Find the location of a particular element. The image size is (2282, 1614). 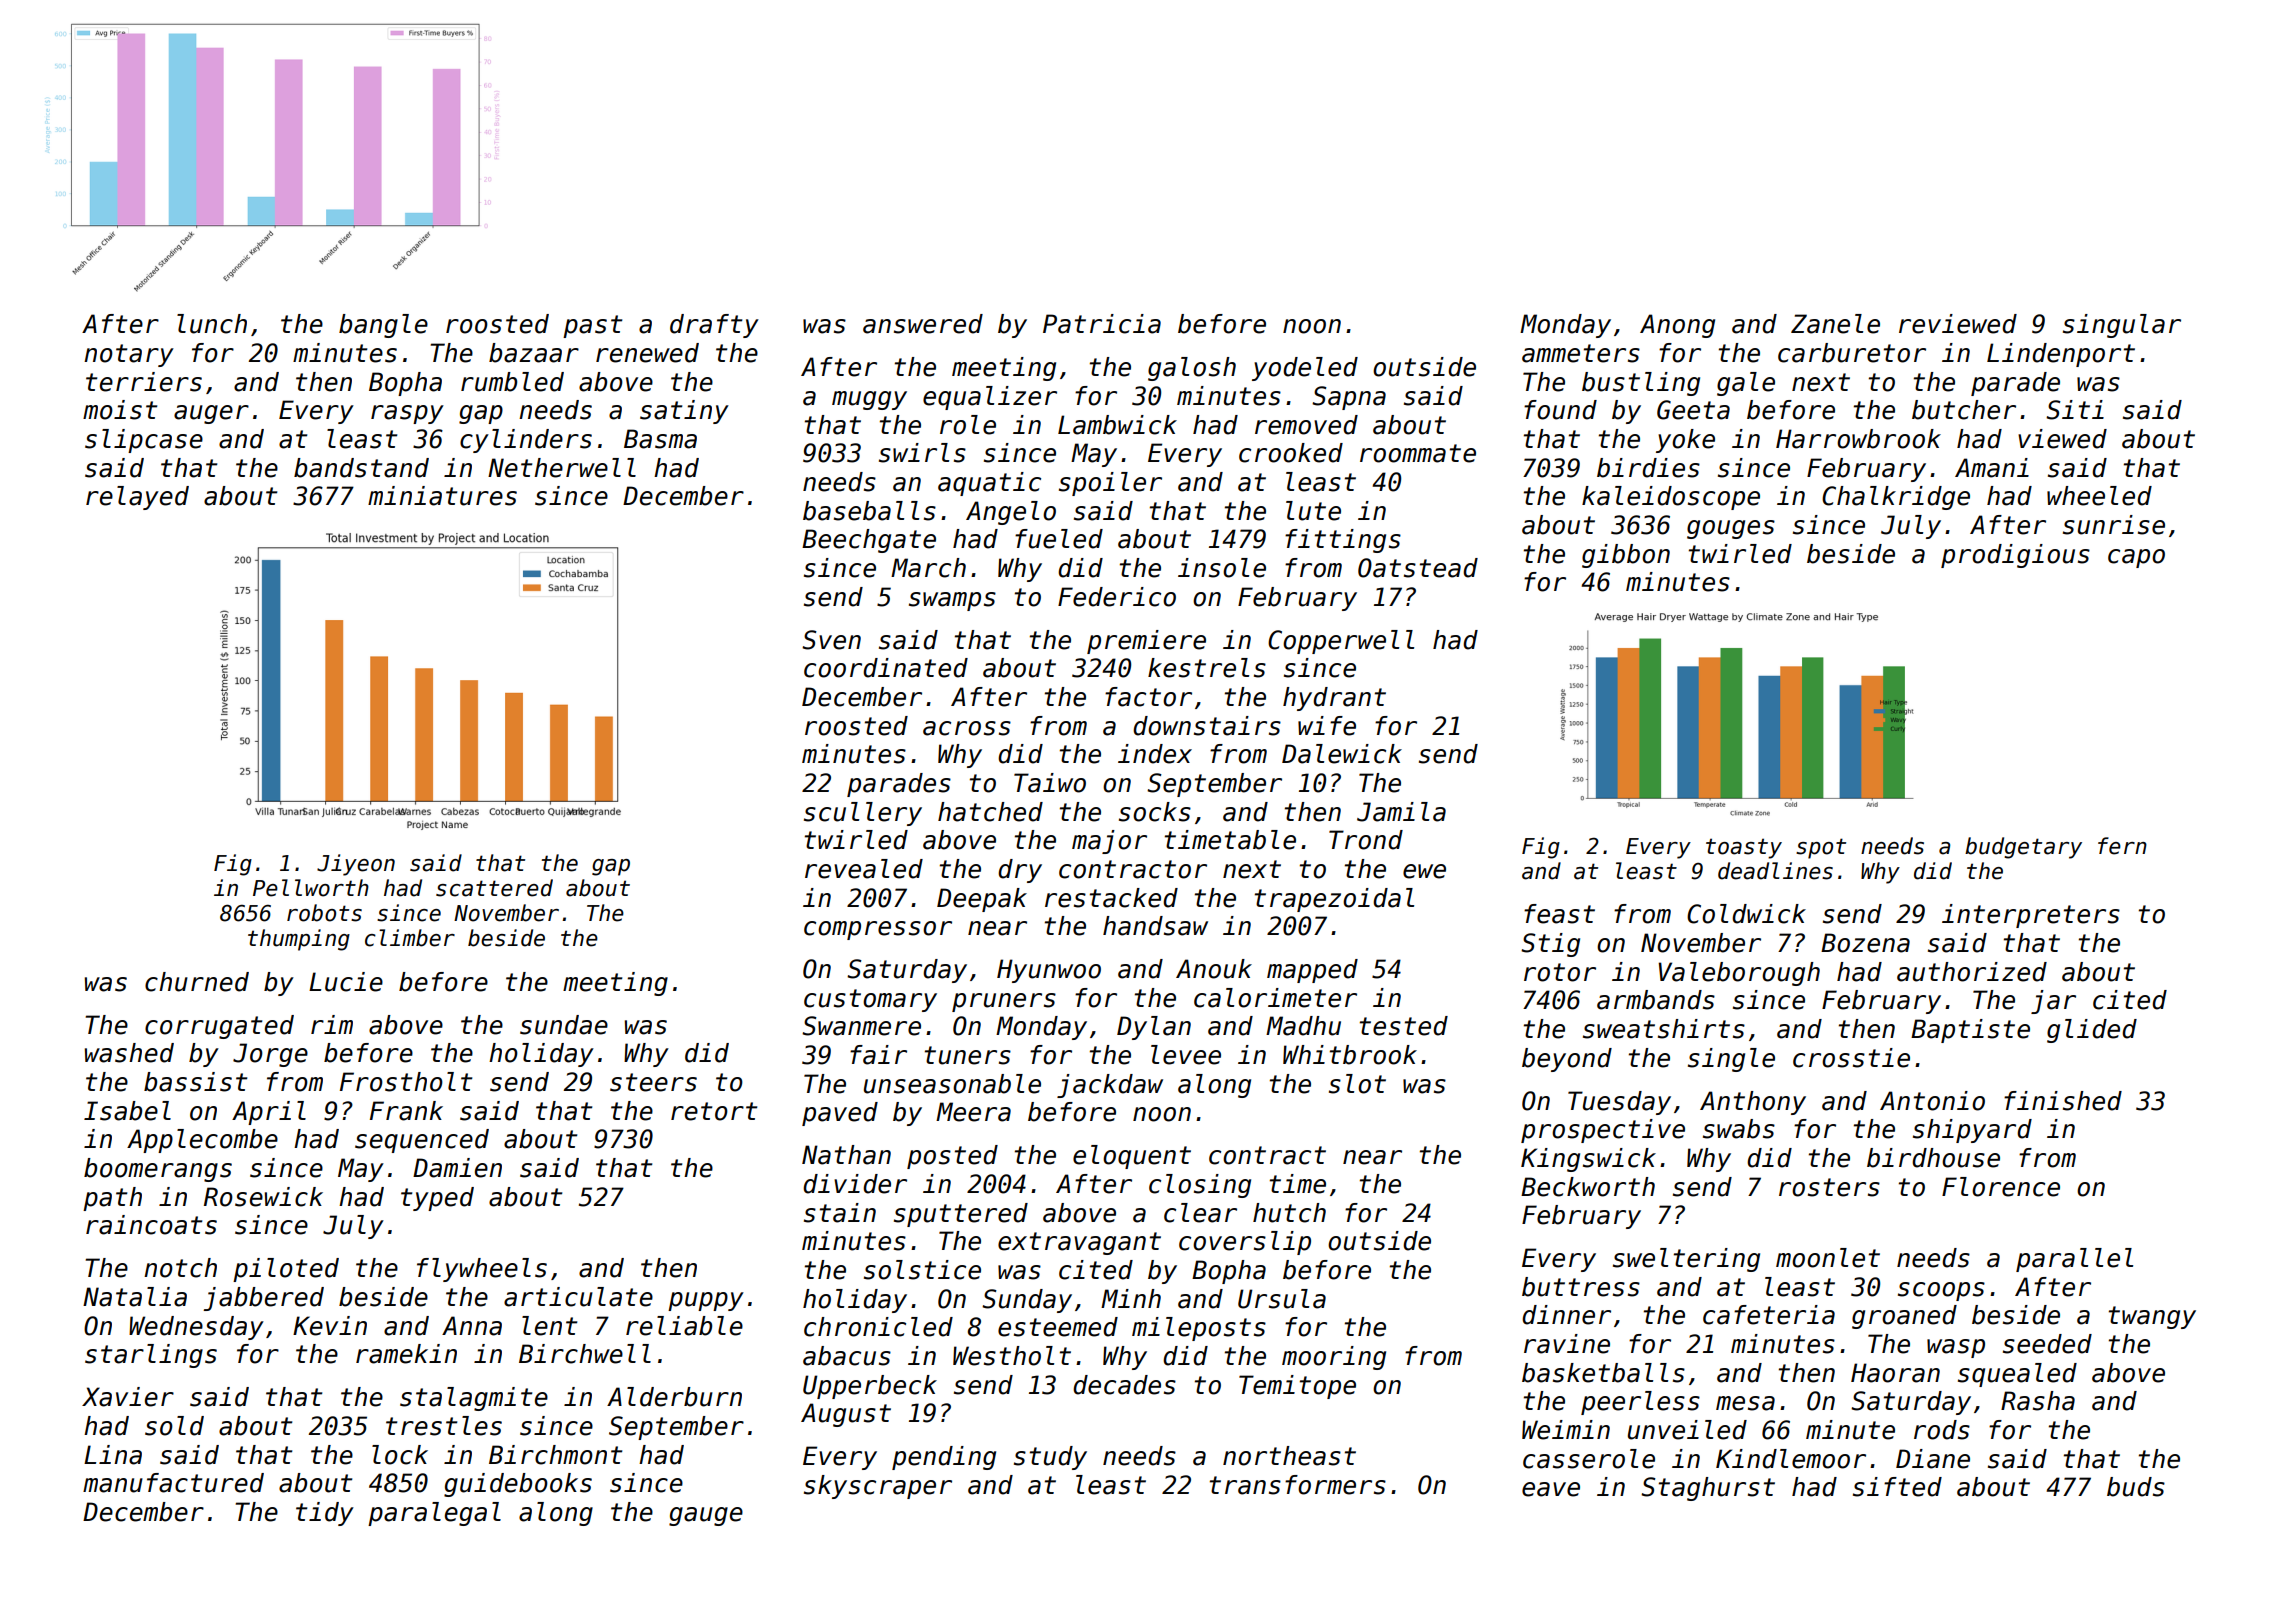

Siti is located at coordinates (2075, 410).
